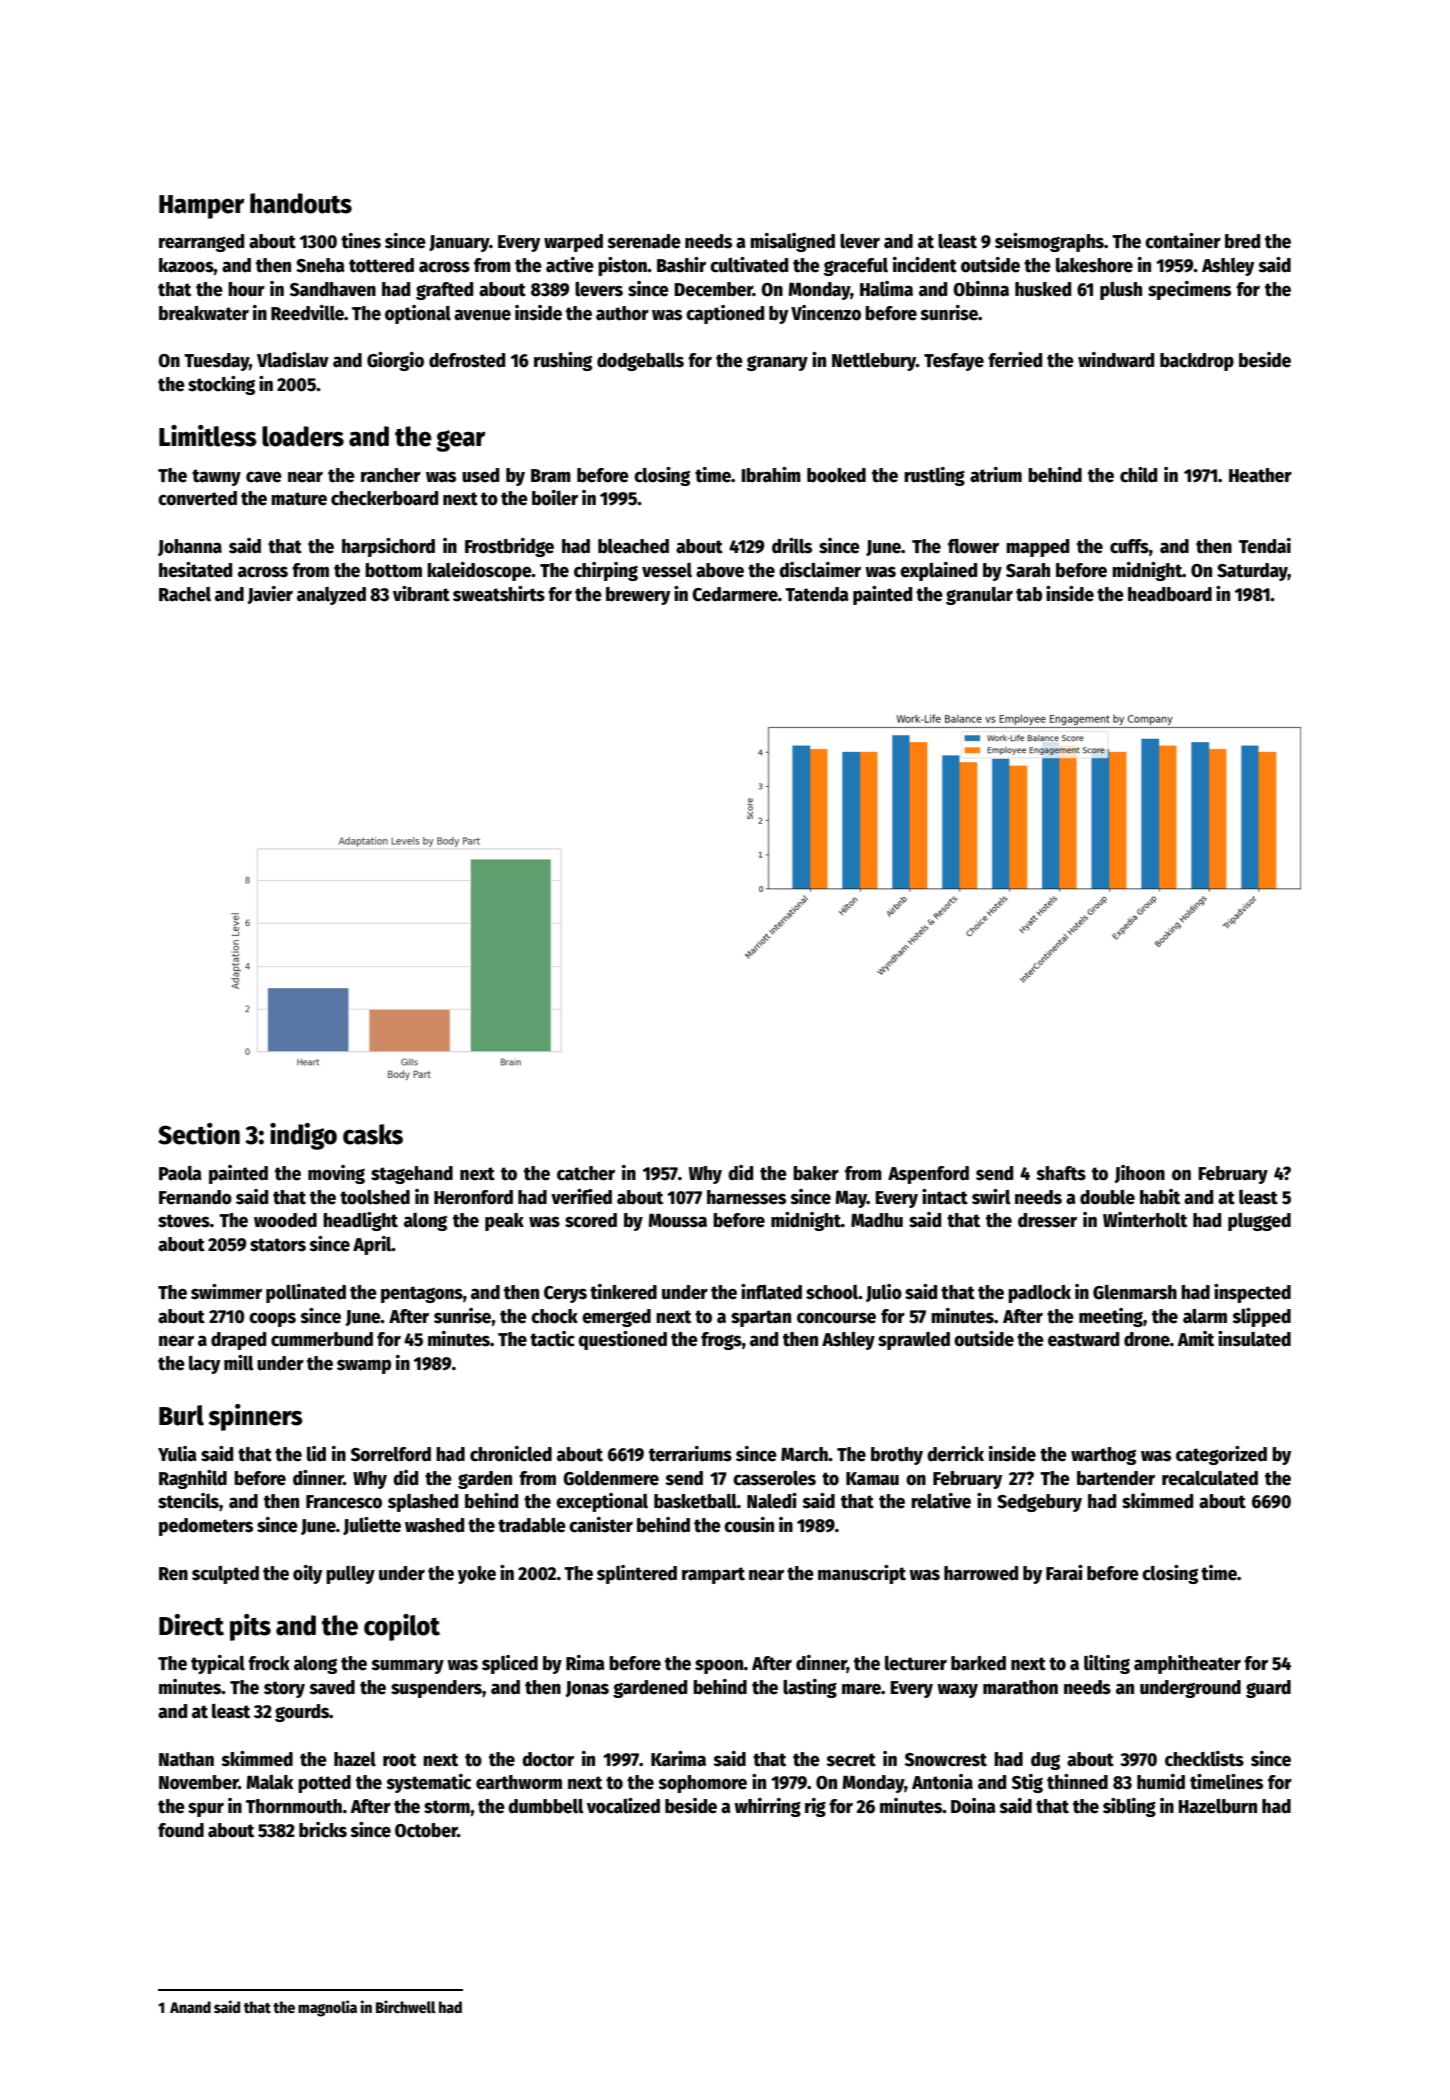  What do you see at coordinates (749, 265) in the screenshot?
I see `cultivated` at bounding box center [749, 265].
